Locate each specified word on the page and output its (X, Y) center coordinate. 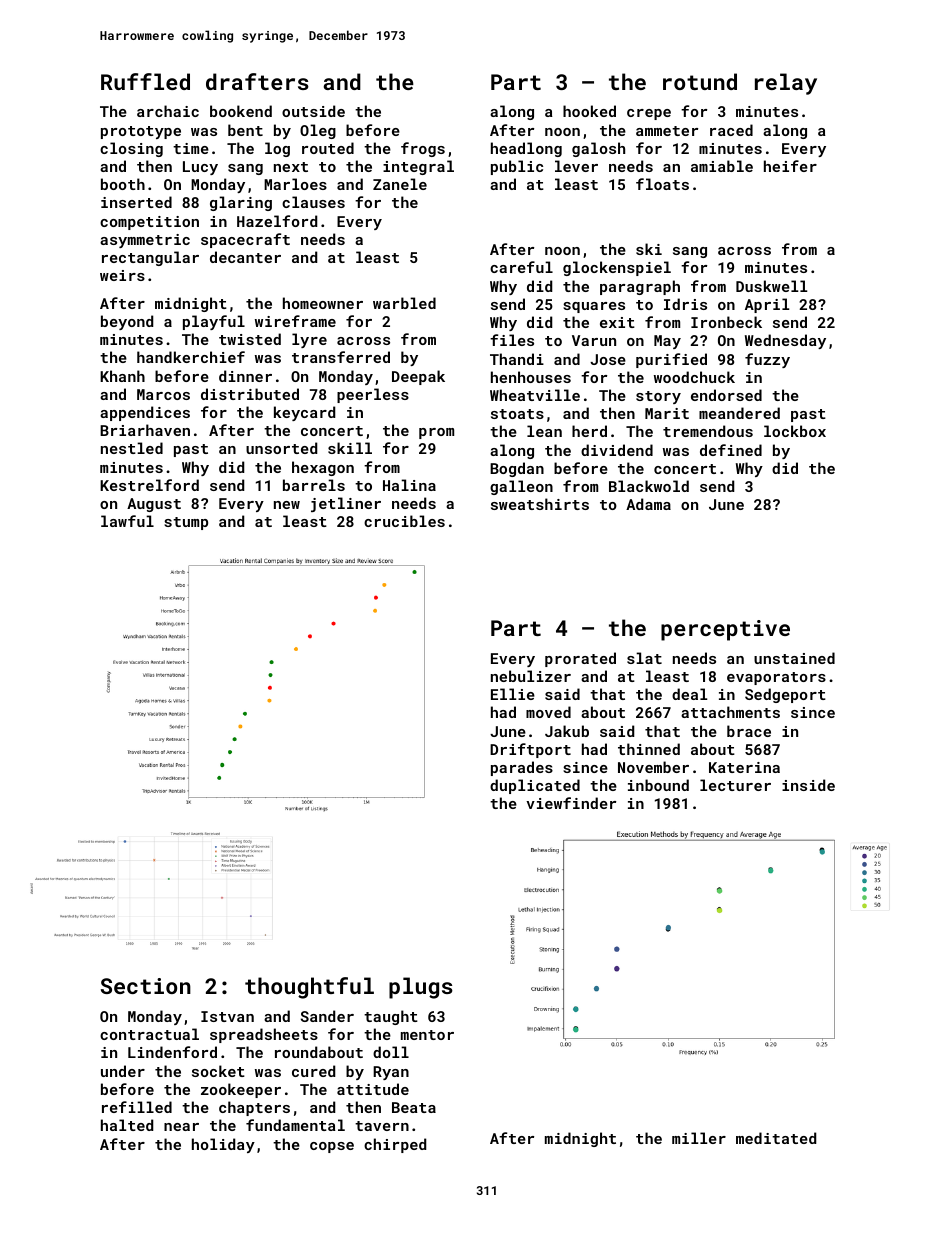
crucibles (404, 521)
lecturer (735, 785)
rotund (700, 81)
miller (699, 1138)
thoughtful (309, 988)
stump (186, 523)
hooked (589, 111)
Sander (327, 1016)
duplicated (535, 786)
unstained (794, 658)
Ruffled (145, 81)
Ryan (391, 1073)
